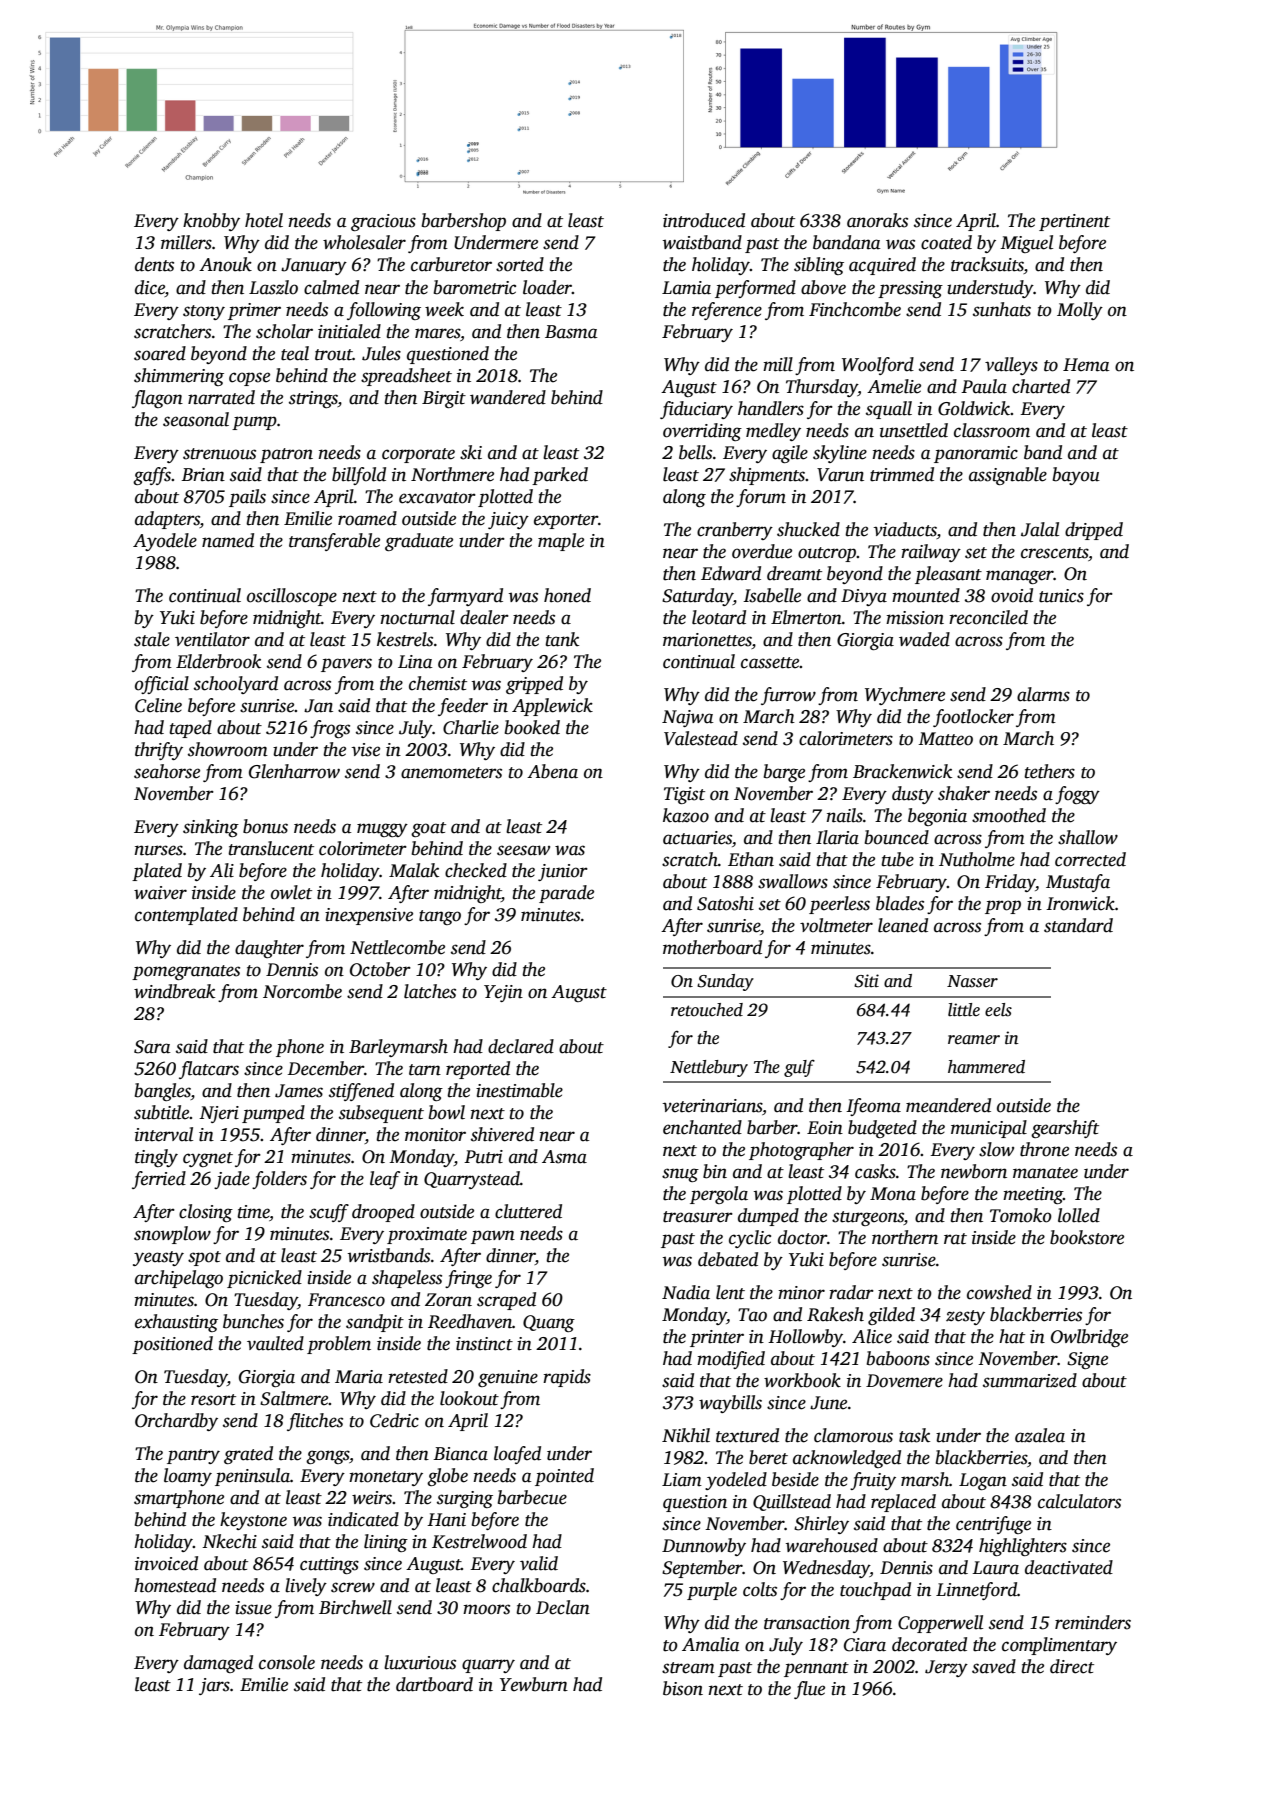 This document has width=1269, height=1795. I want to click on muggy, so click(382, 830).
